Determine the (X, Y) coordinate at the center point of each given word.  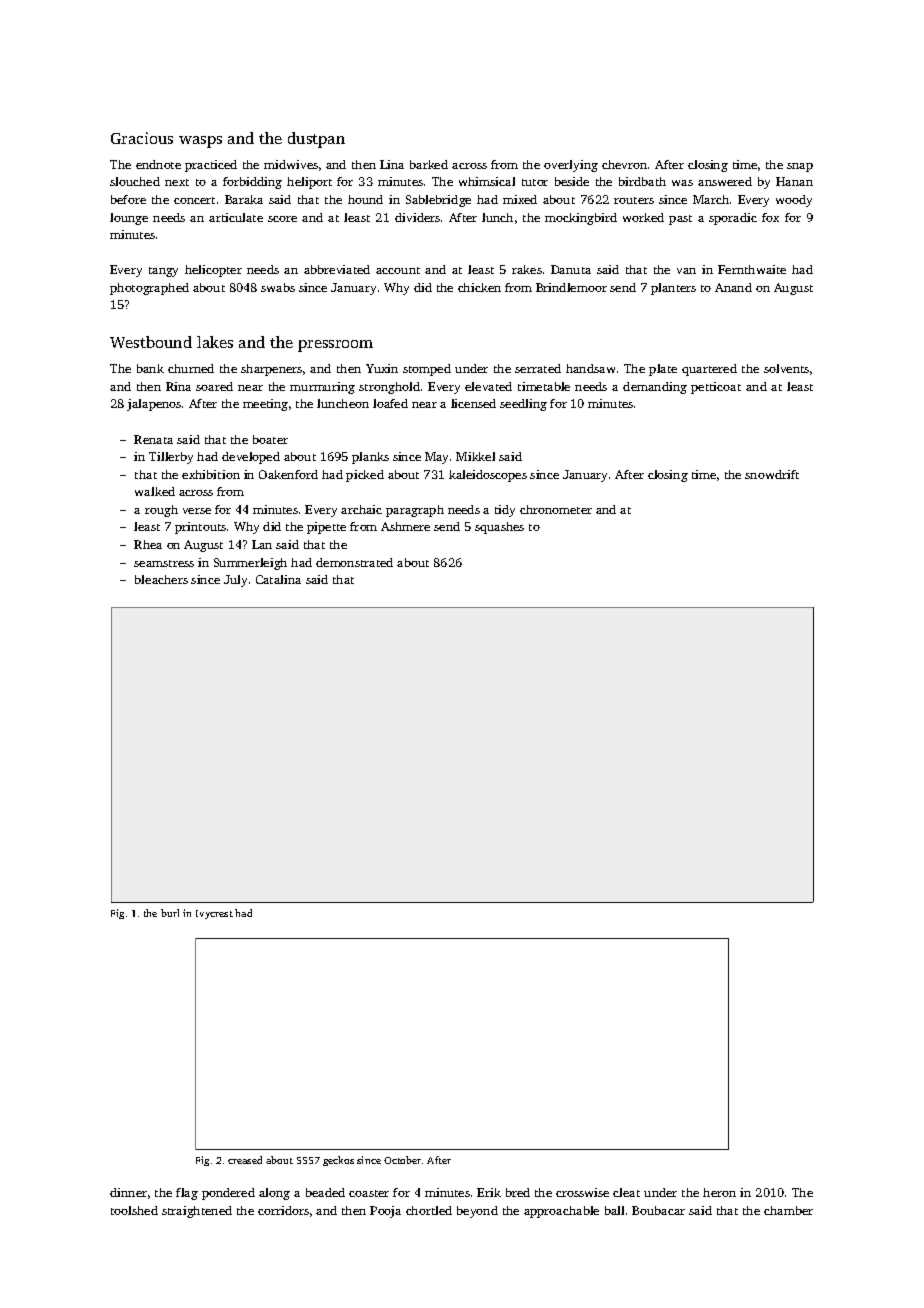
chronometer (556, 509)
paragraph (415, 511)
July (235, 581)
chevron (624, 164)
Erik (489, 1192)
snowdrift (772, 474)
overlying (571, 166)
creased (245, 1160)
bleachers (161, 579)
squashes (499, 528)
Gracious (142, 138)
